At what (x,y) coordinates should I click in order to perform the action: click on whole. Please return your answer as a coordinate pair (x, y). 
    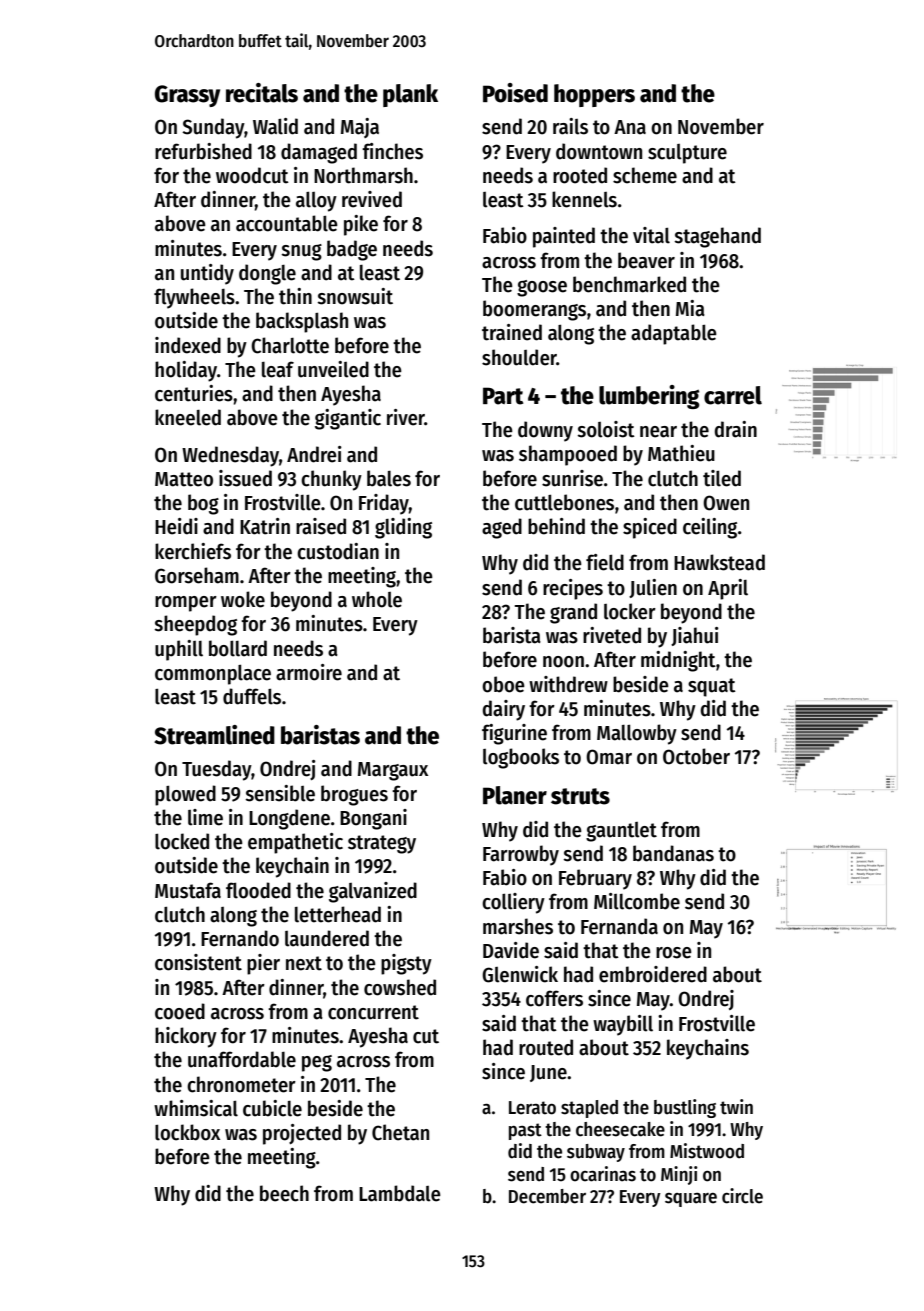
    Looking at the image, I should click on (377, 599).
